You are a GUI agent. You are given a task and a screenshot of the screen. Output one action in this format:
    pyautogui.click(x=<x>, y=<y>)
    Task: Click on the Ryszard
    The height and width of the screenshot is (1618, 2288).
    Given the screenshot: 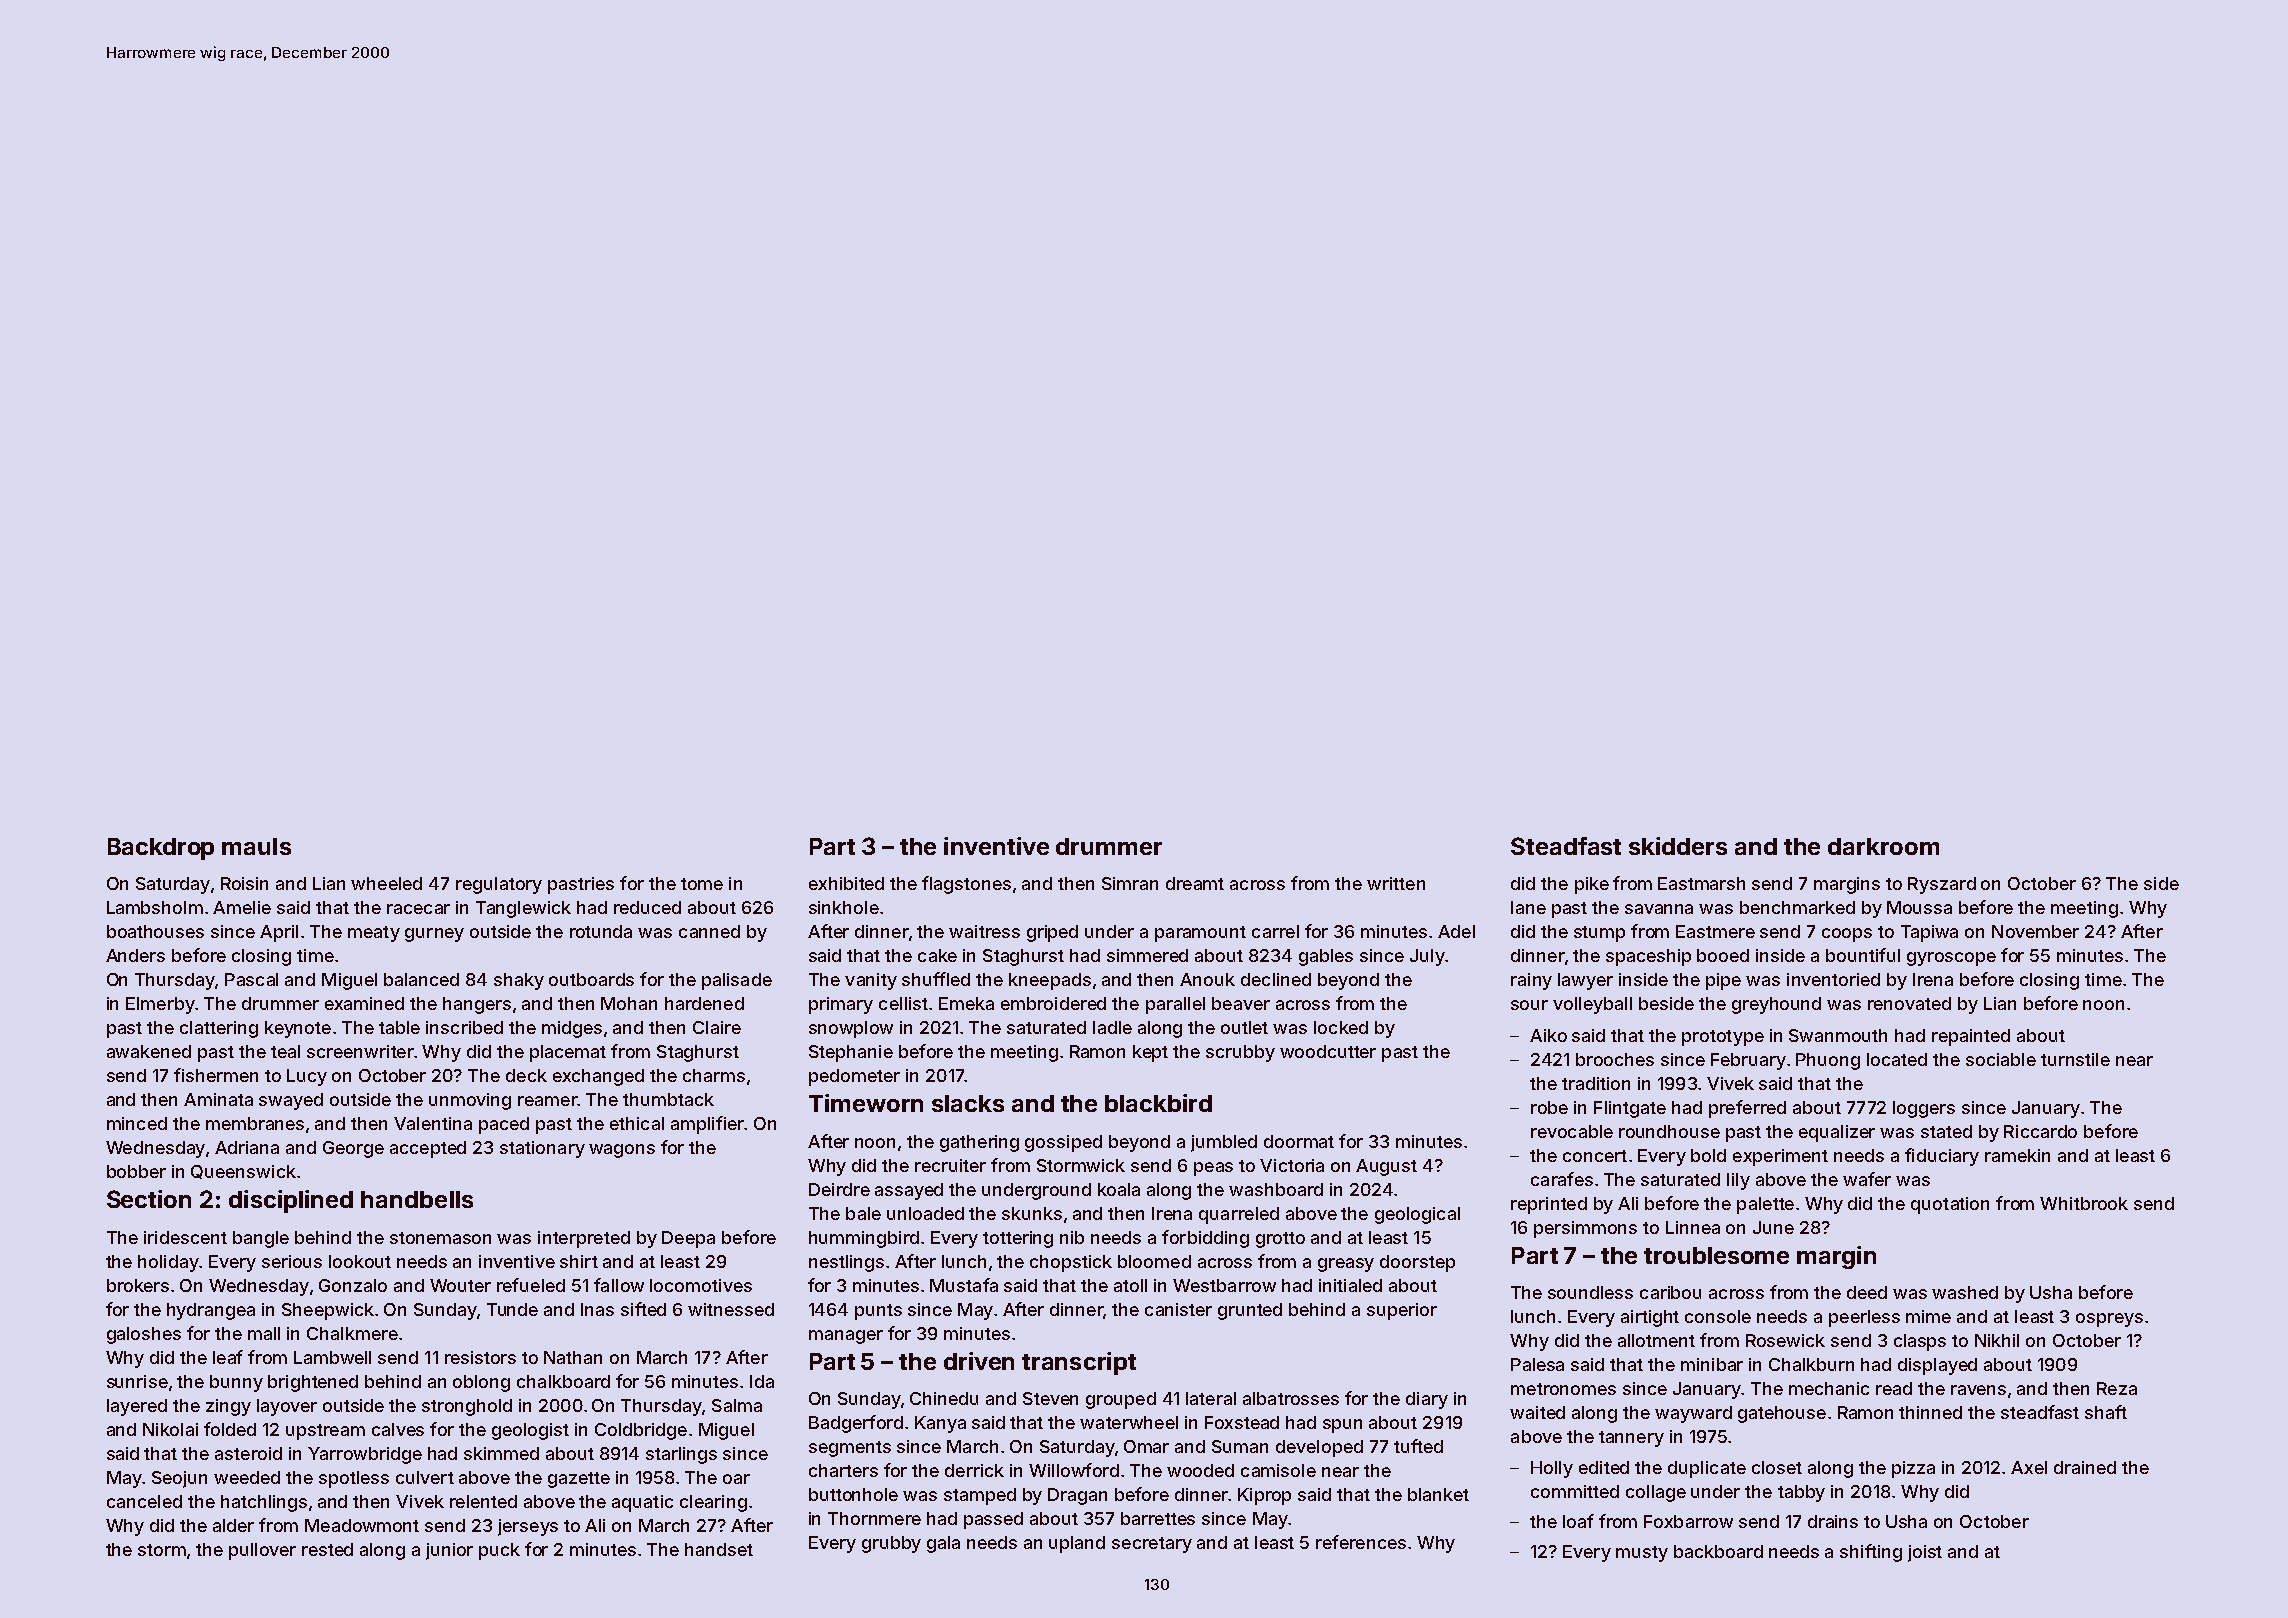 What is the action you would take?
    pyautogui.click(x=1942, y=885)
